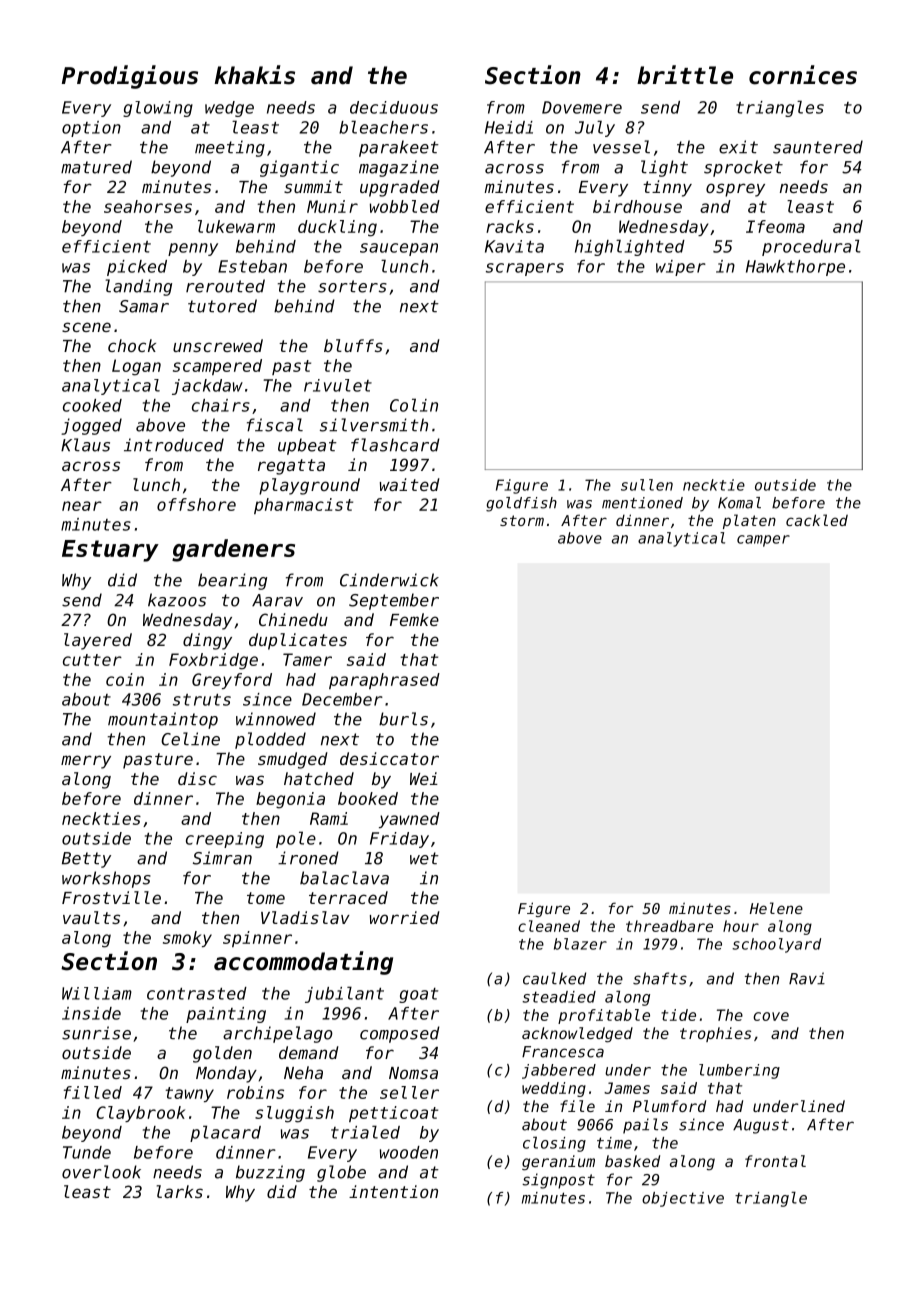 This page has width=924, height=1314. Describe the element at coordinates (749, 521) in the page. I see `platen` at that location.
